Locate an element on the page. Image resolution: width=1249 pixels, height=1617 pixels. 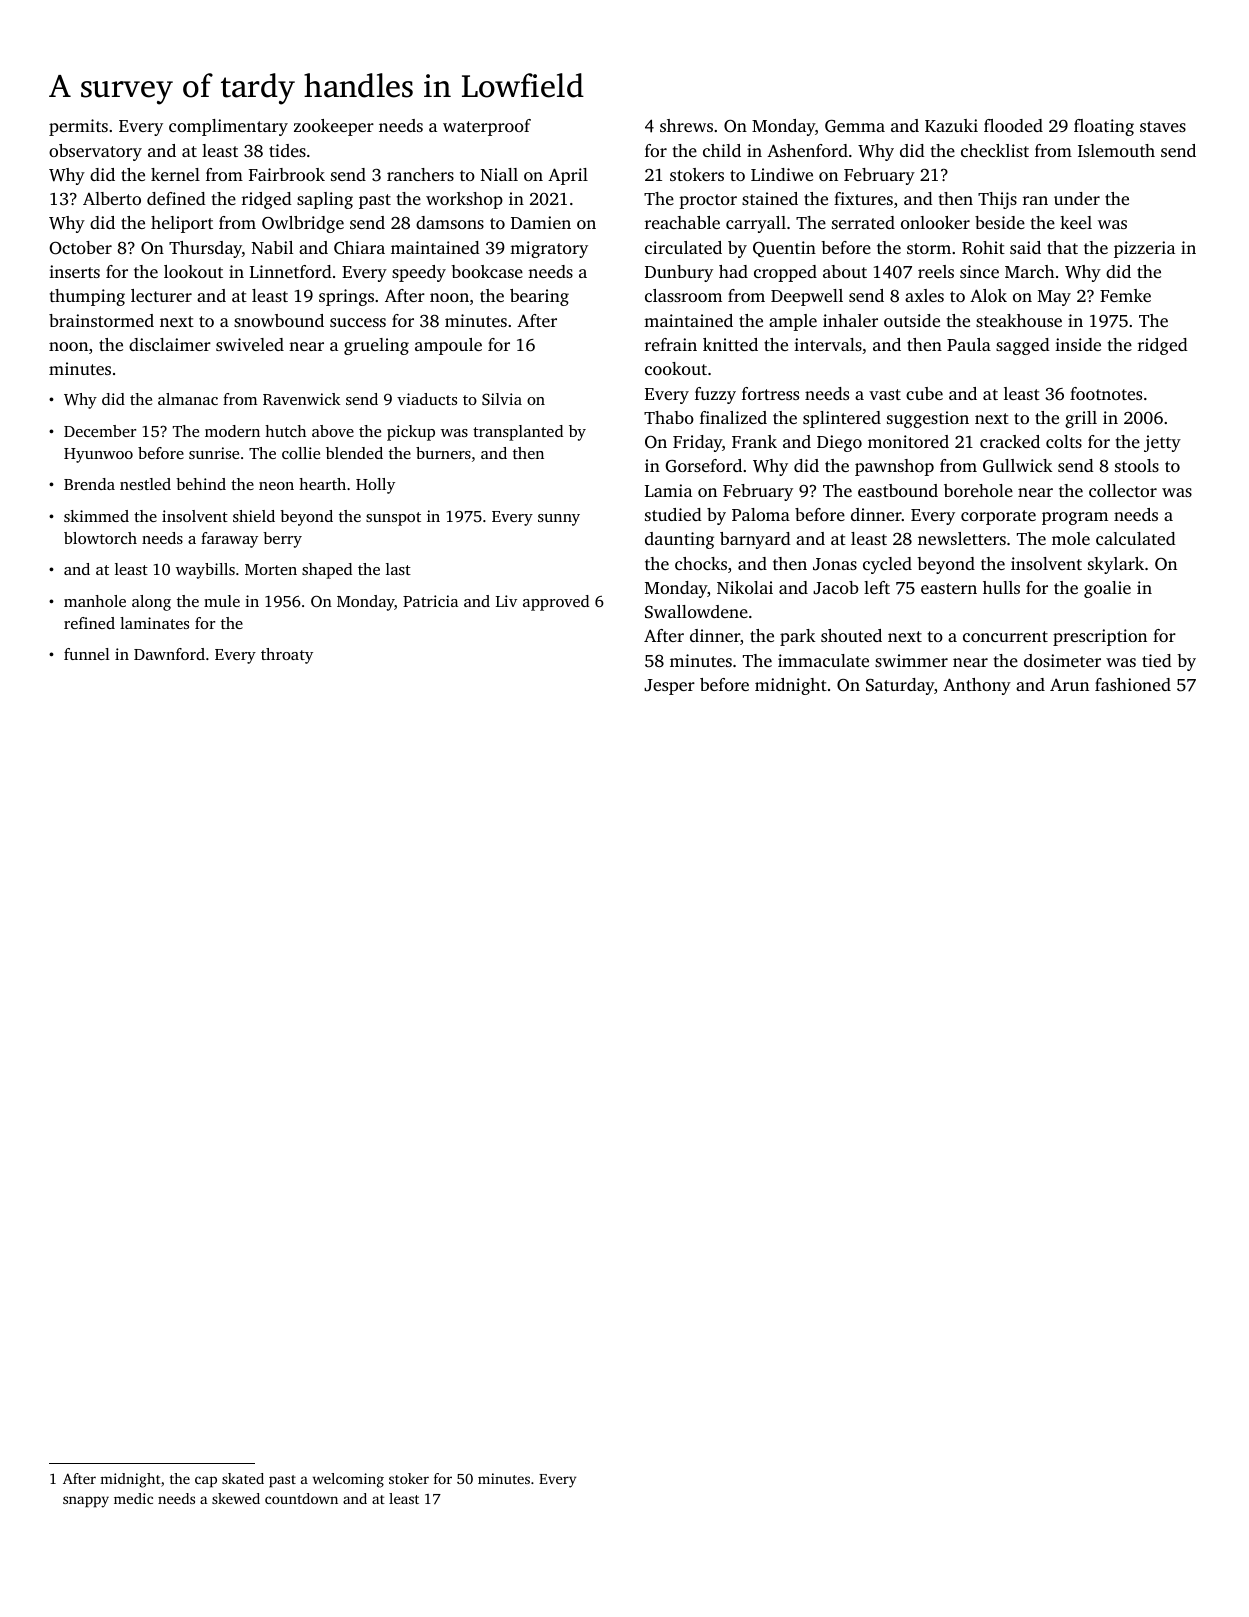
skated is located at coordinates (243, 1478).
